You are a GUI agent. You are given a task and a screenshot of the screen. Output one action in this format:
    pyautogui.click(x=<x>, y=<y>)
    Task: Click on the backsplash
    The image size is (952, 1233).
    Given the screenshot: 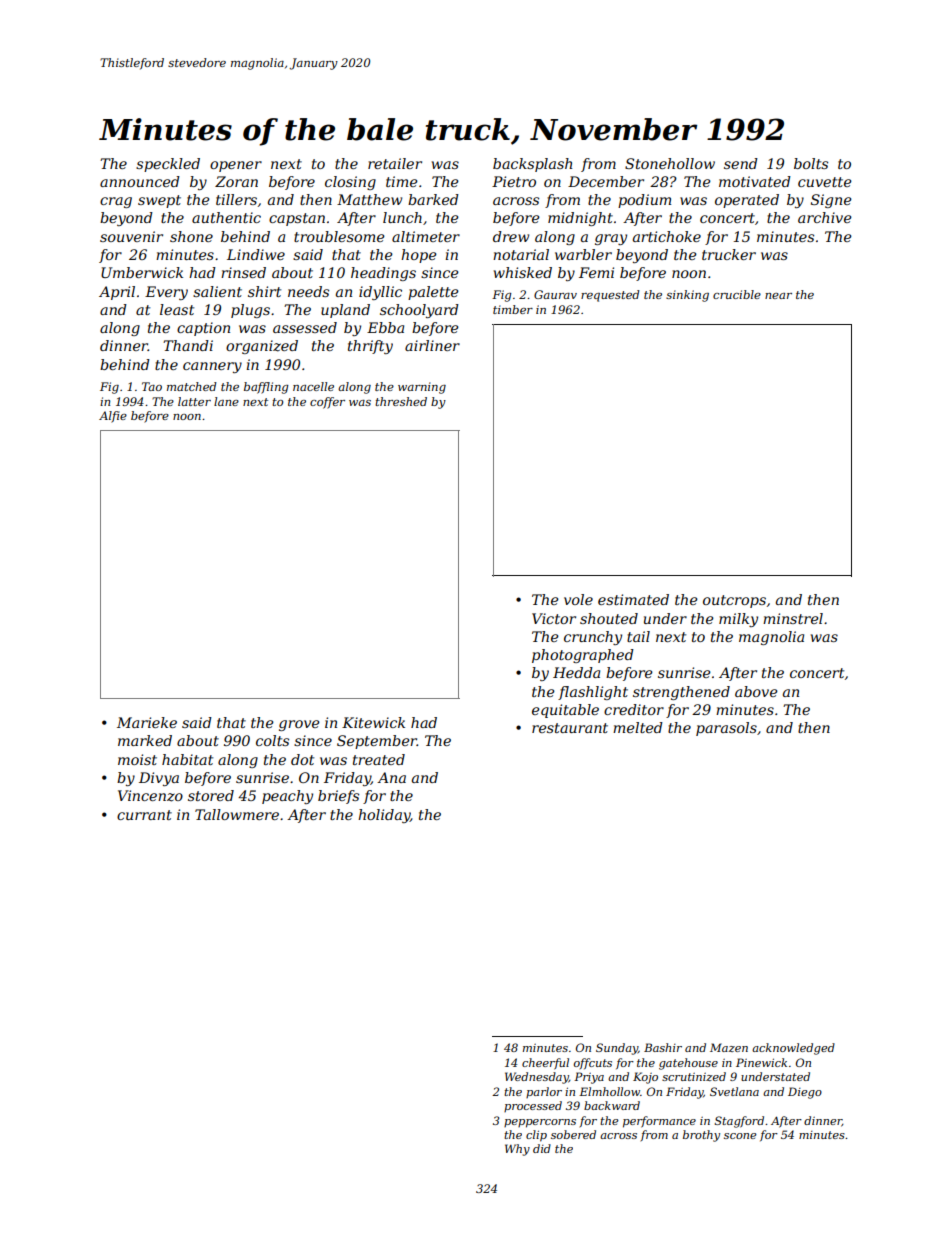 What is the action you would take?
    pyautogui.click(x=532, y=165)
